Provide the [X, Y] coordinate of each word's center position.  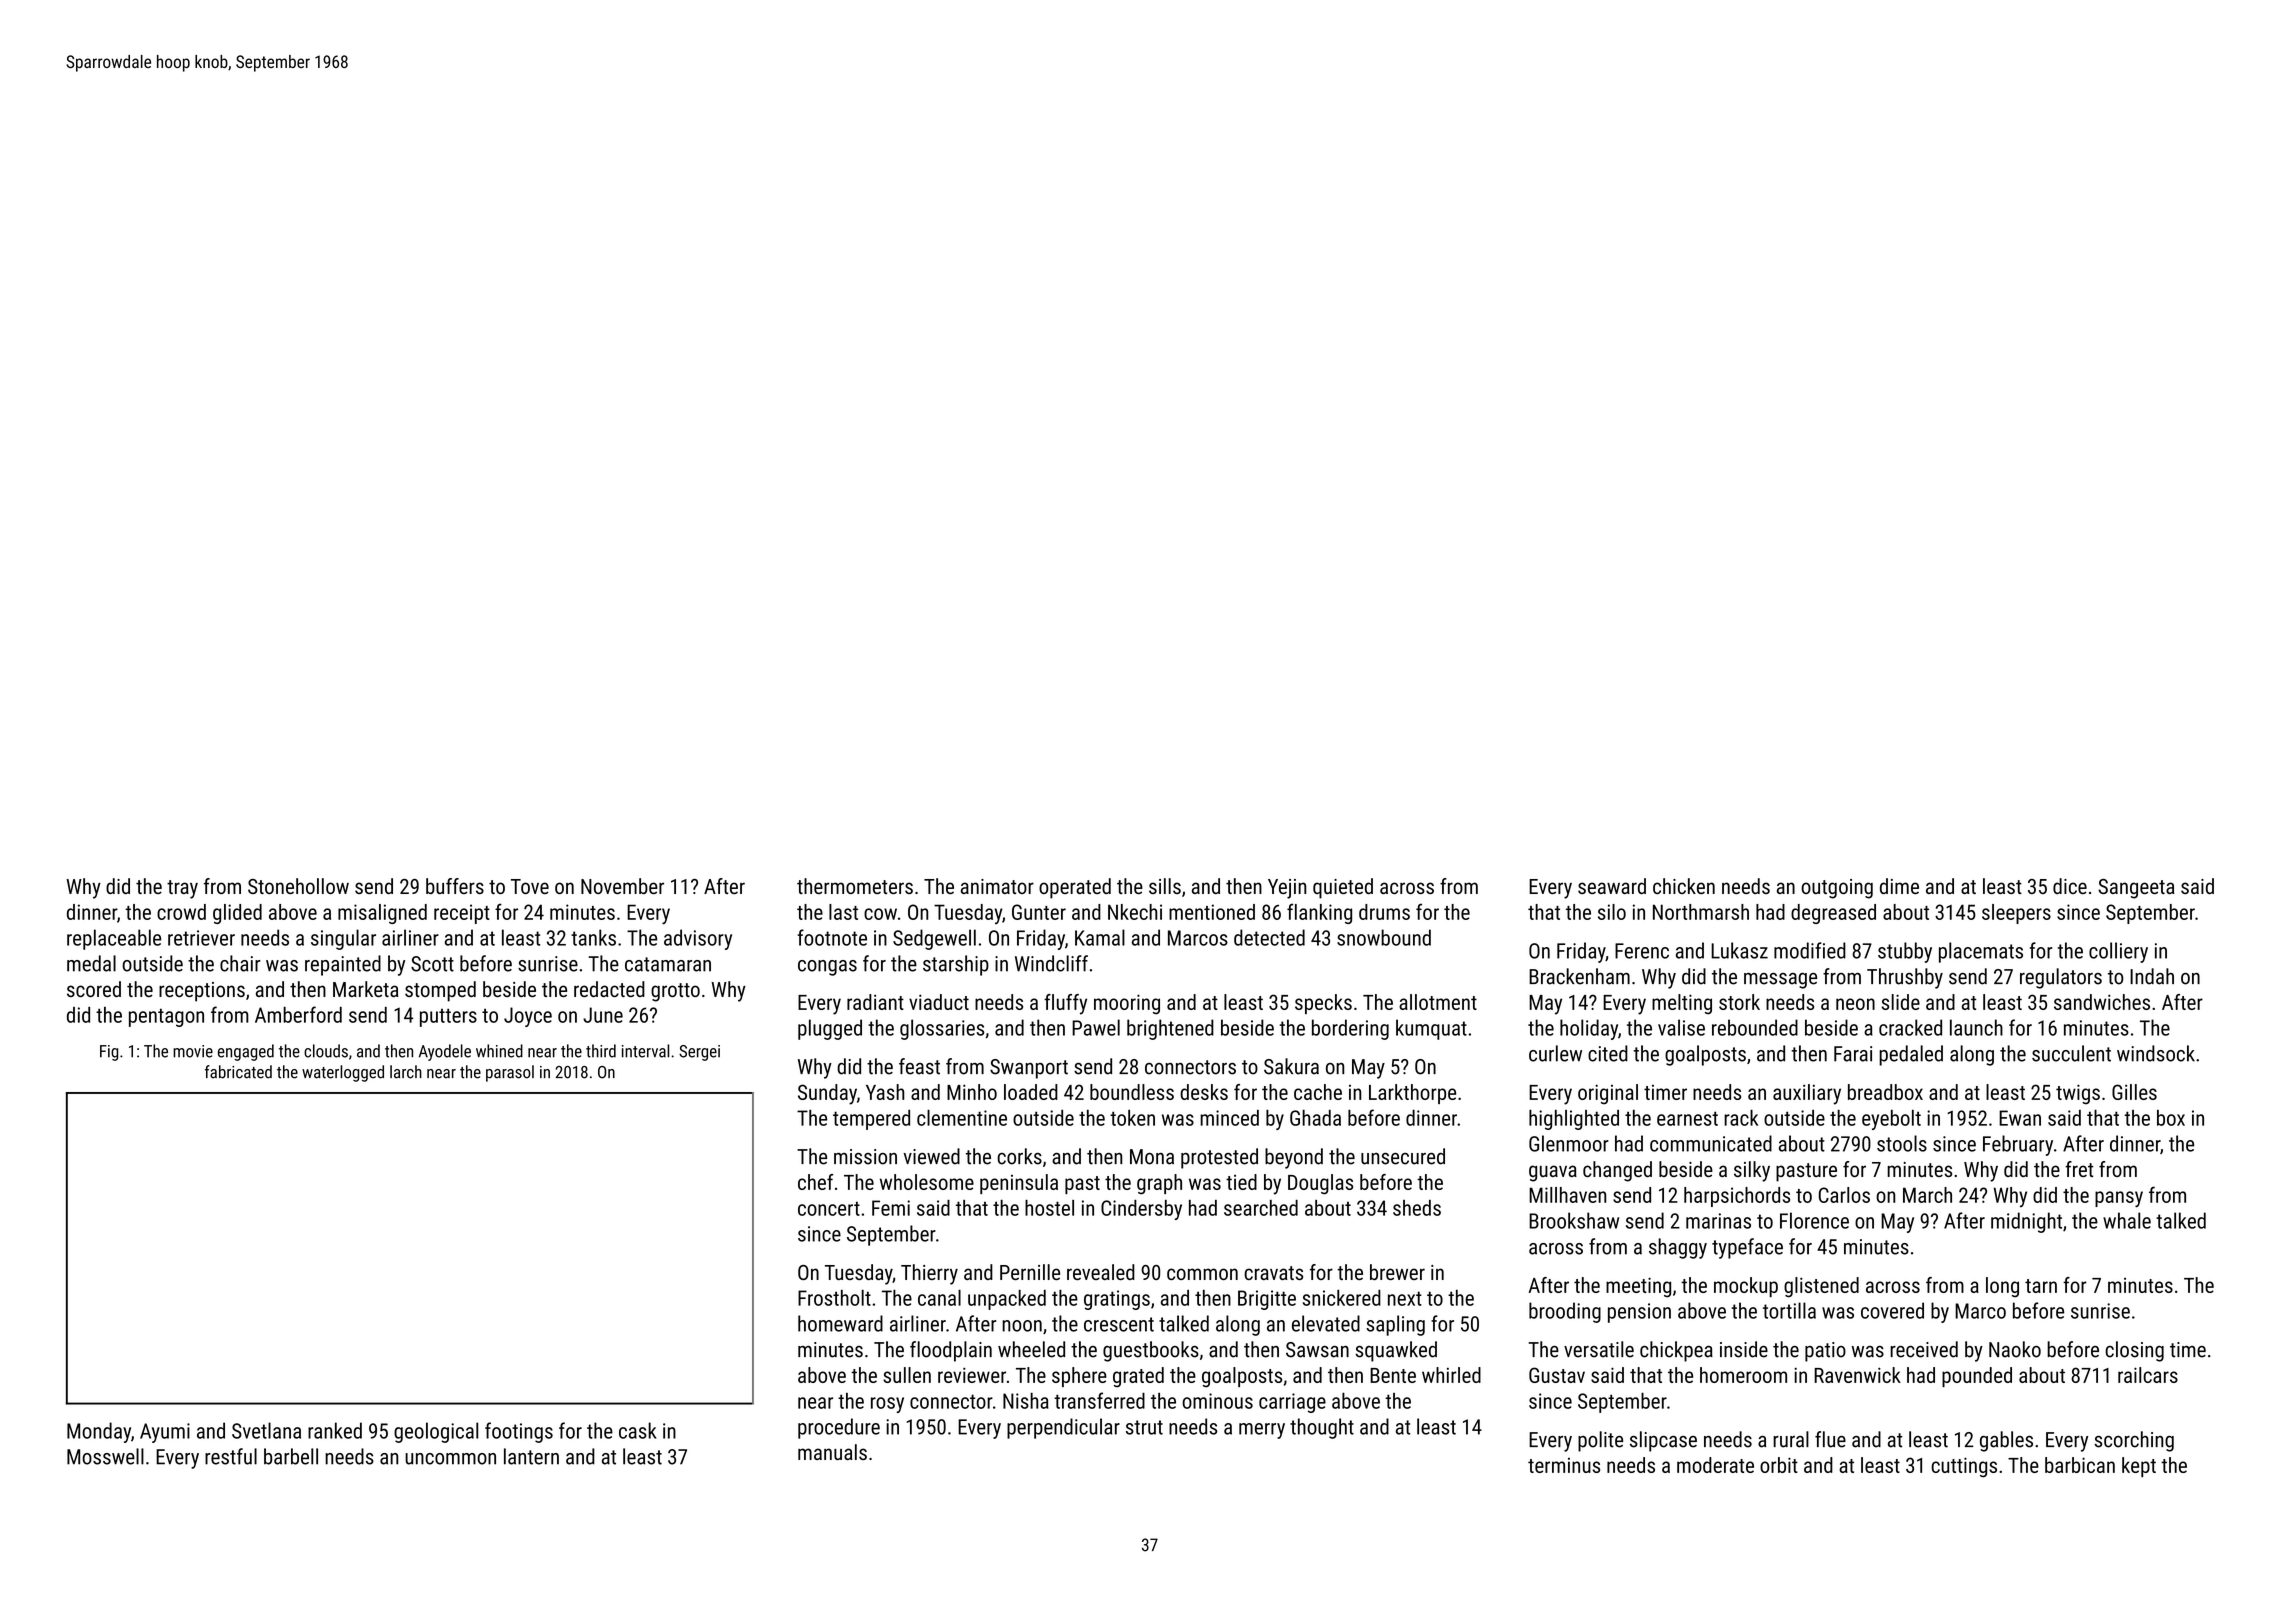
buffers [455, 886]
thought [1322, 1428]
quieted [1343, 888]
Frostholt [834, 1298]
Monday [99, 1432]
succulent [2071, 1053]
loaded [1031, 1092]
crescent [1119, 1324]
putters [448, 1017]
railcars [2148, 1375]
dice [2070, 886]
